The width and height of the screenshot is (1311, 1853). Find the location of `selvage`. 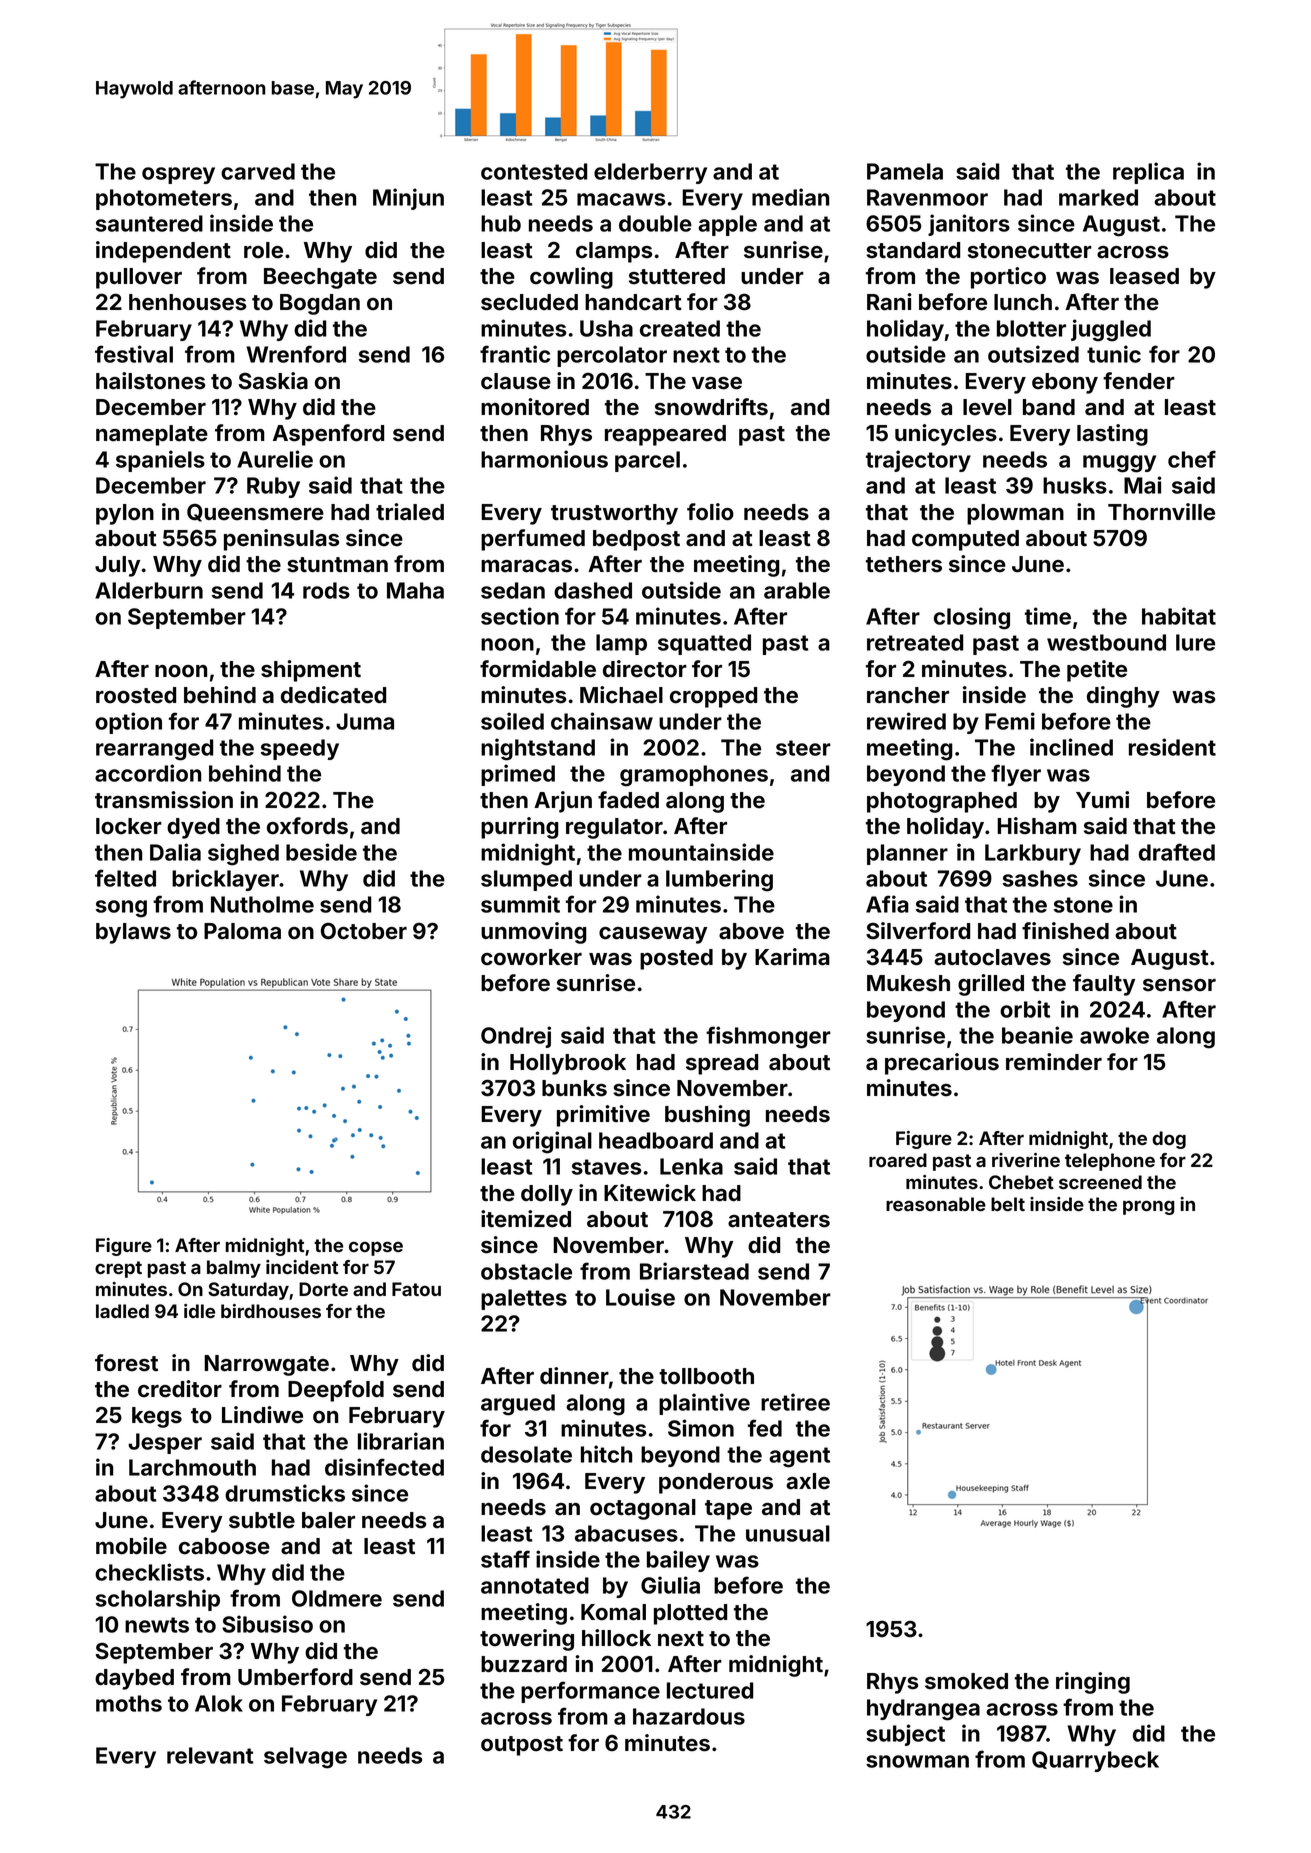

selvage is located at coordinates (305, 1758).
